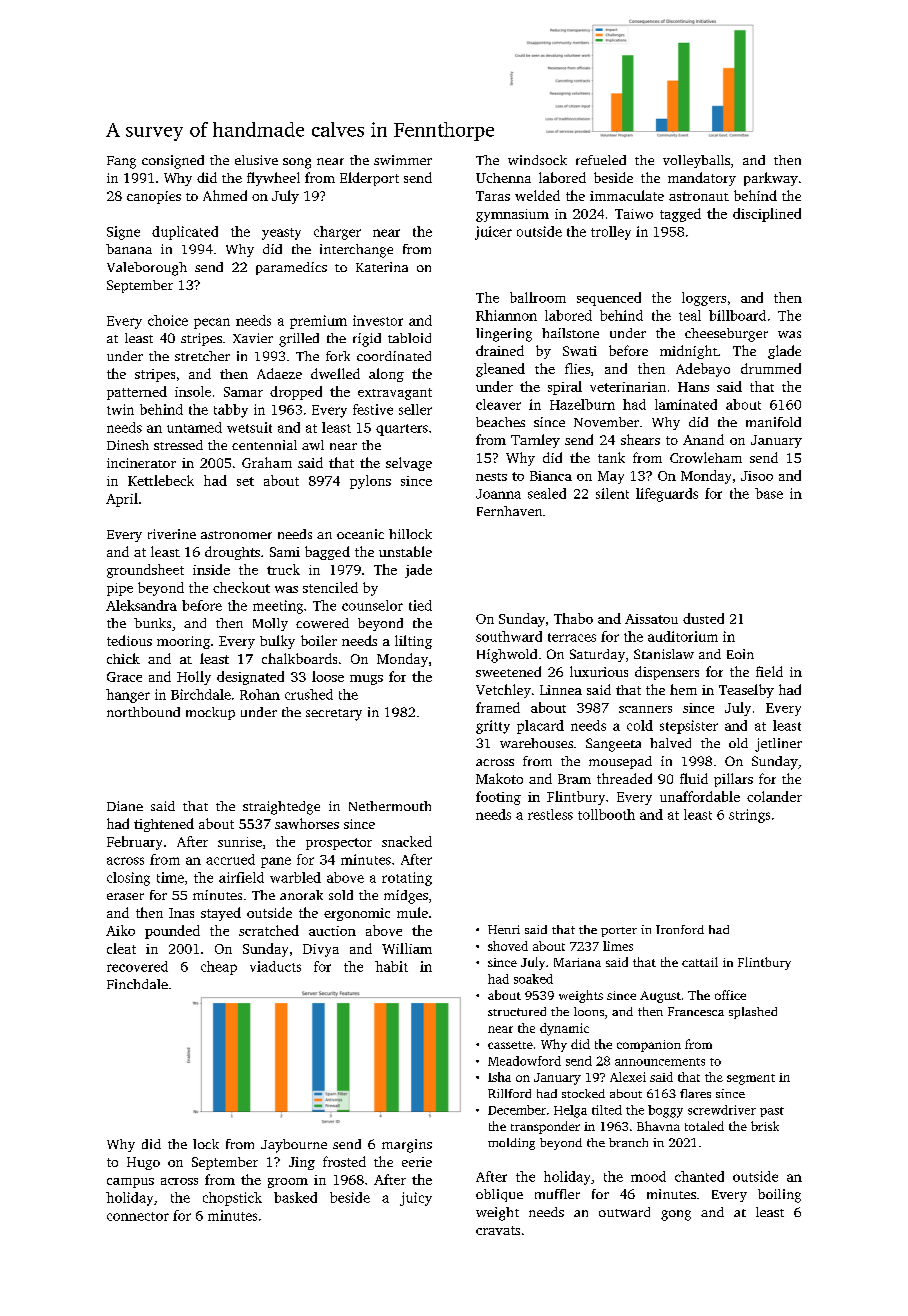 The height and width of the screenshot is (1316, 908). I want to click on strings, so click(749, 816).
